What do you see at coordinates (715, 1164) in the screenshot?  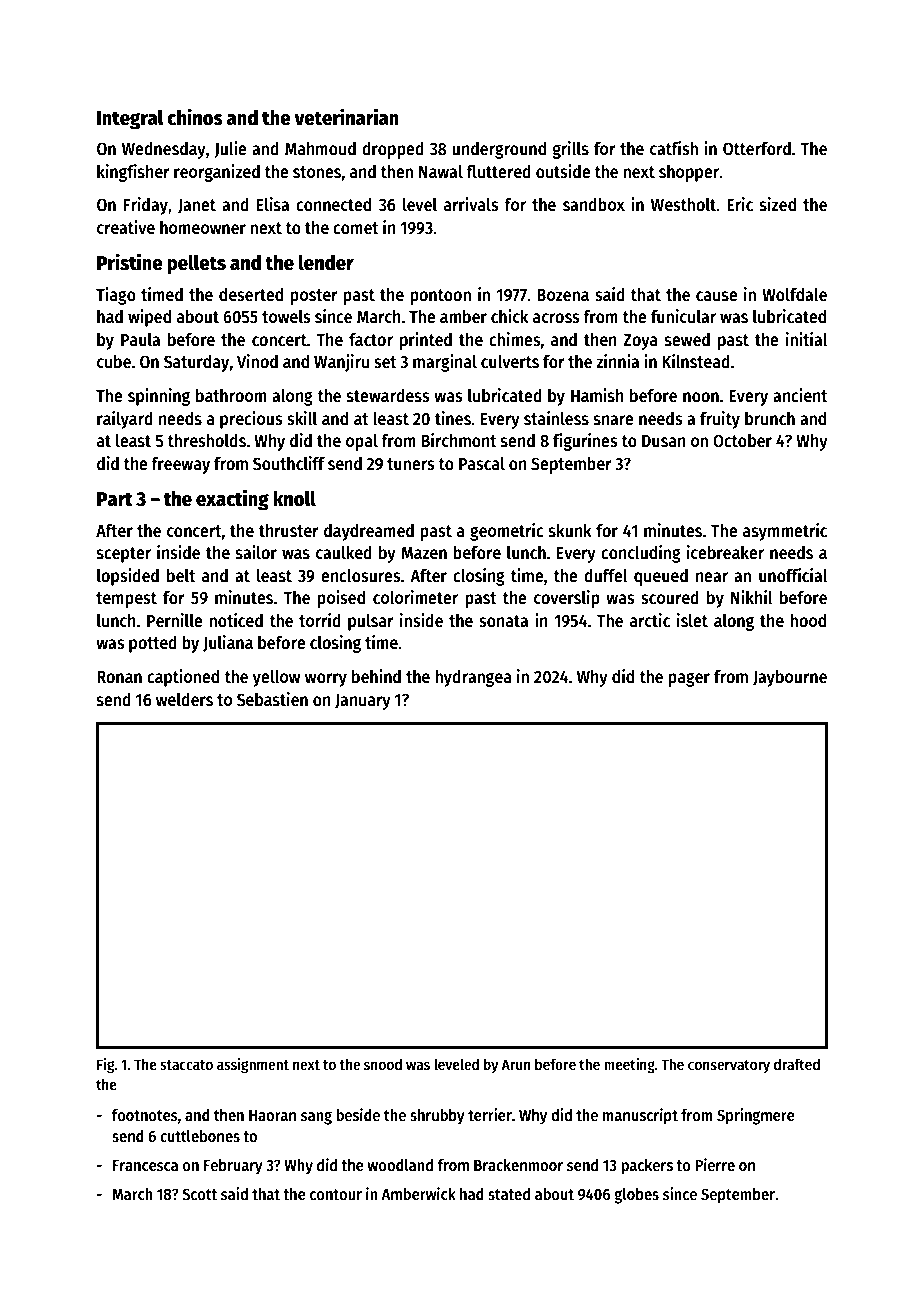 I see `Pierre` at bounding box center [715, 1164].
